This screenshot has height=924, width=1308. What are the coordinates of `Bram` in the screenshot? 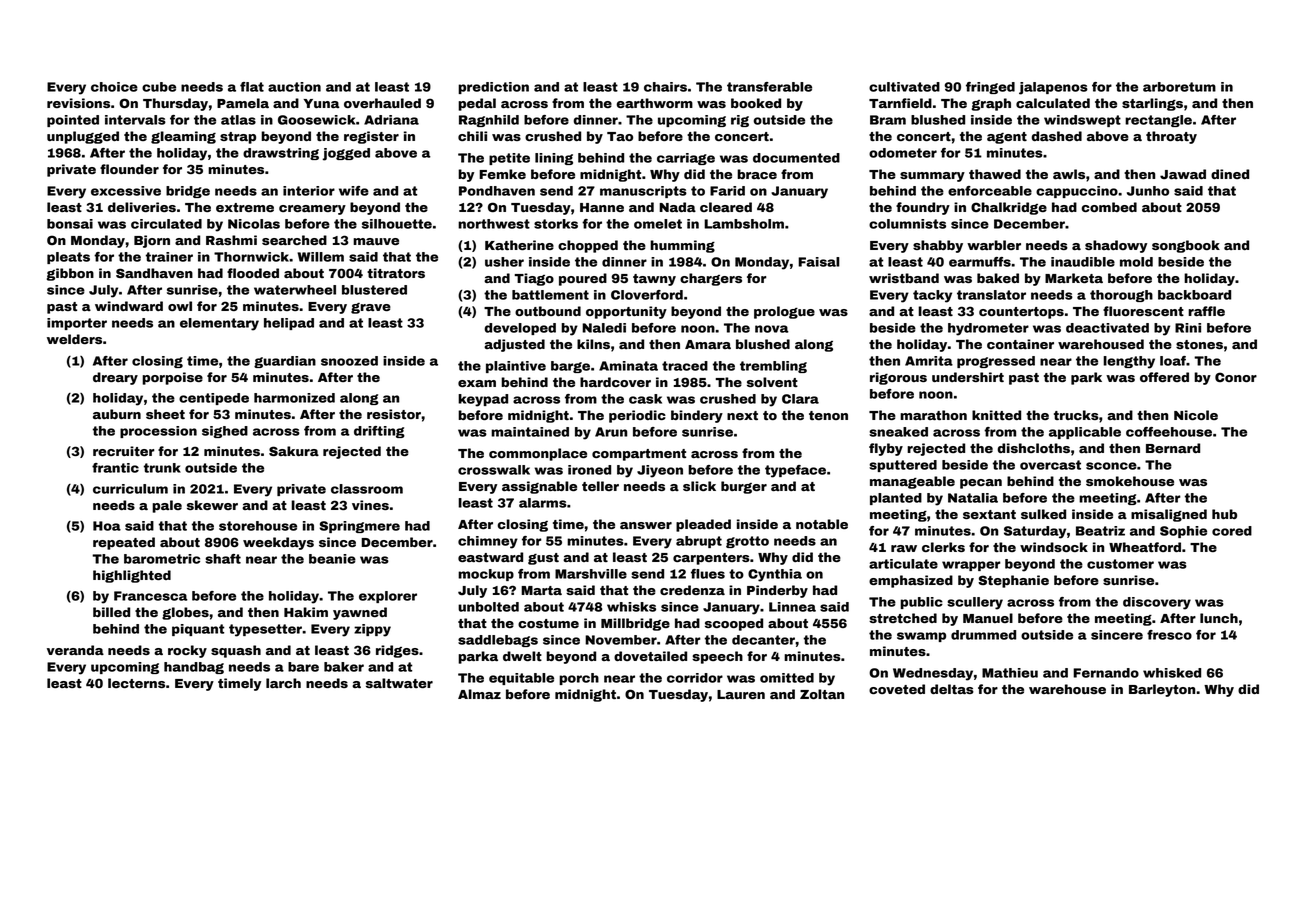 It's located at (888, 120).
